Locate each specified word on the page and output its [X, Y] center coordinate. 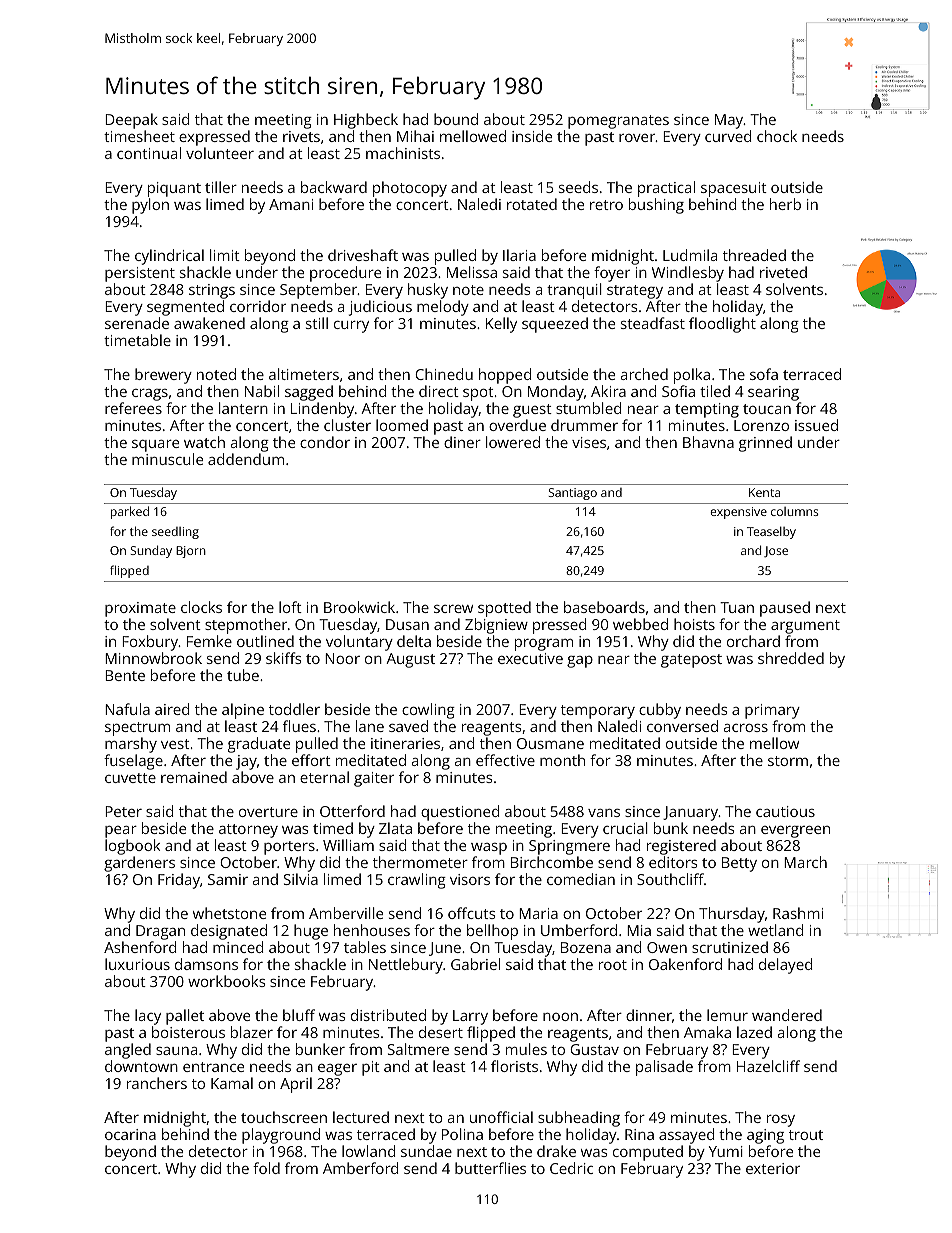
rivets [301, 136]
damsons [206, 964]
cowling [428, 711]
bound [456, 119]
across [746, 728]
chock [777, 136]
